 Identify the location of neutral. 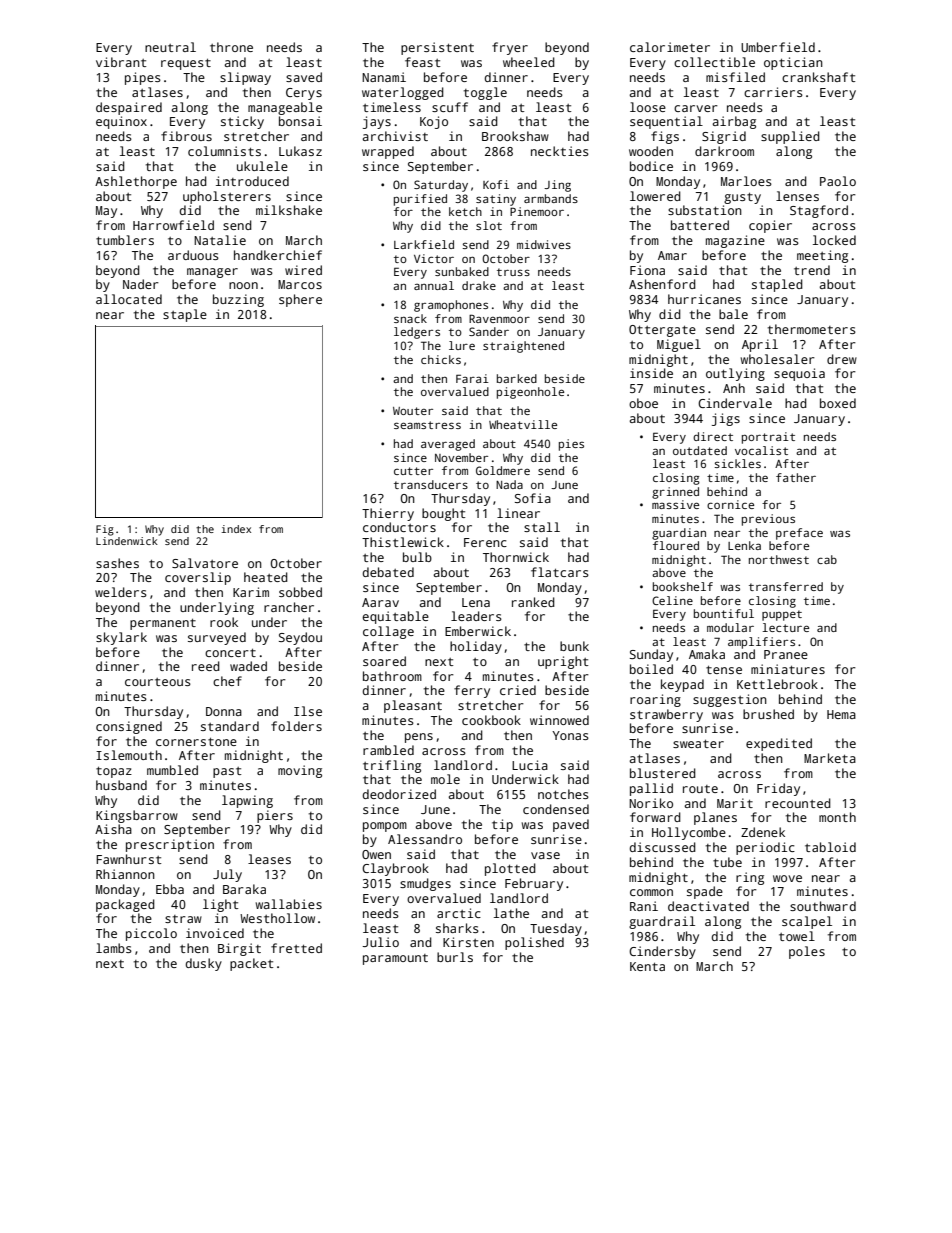
(170, 47).
